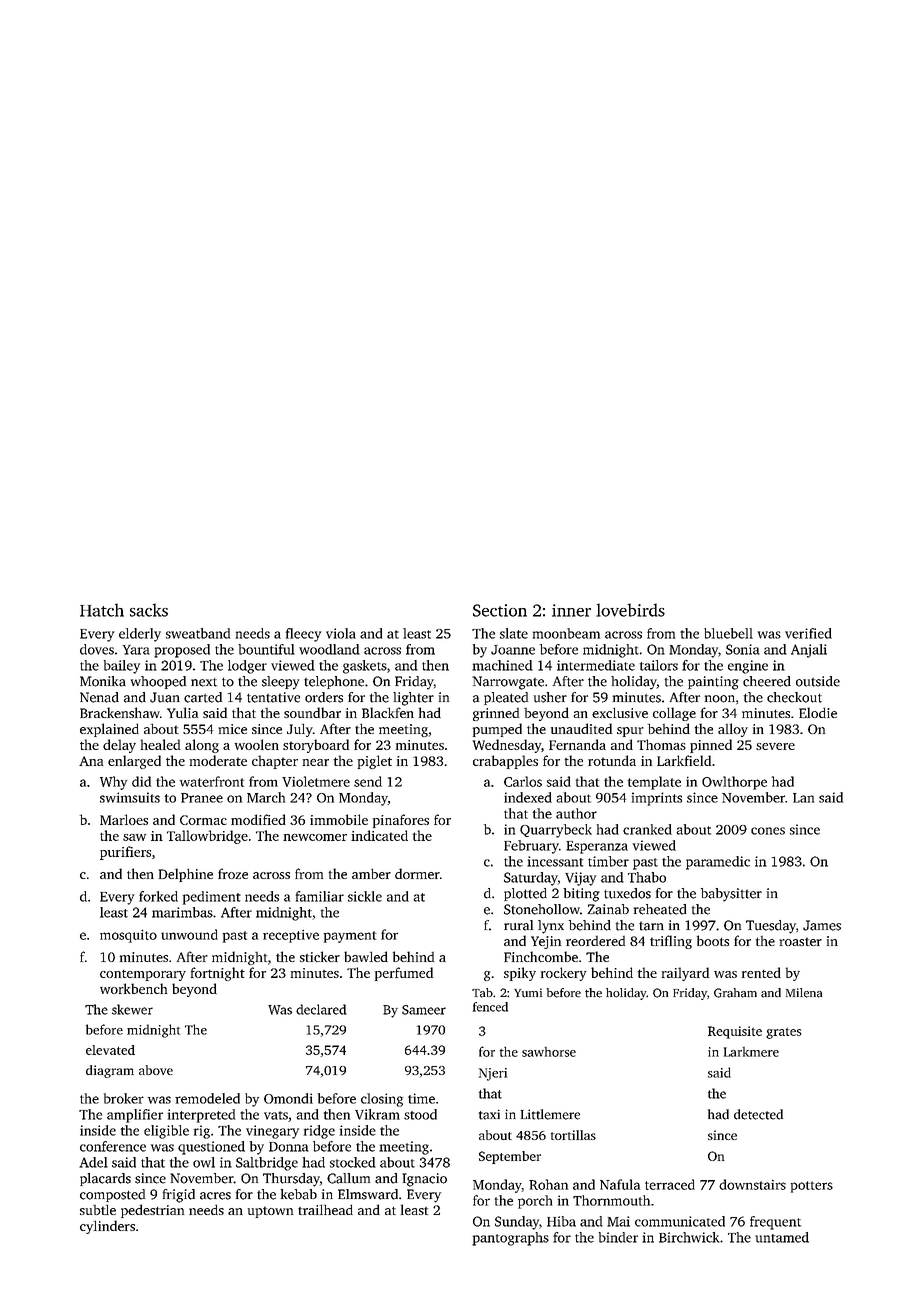 This image has width=924, height=1308. What do you see at coordinates (97, 649) in the image?
I see `doves` at bounding box center [97, 649].
